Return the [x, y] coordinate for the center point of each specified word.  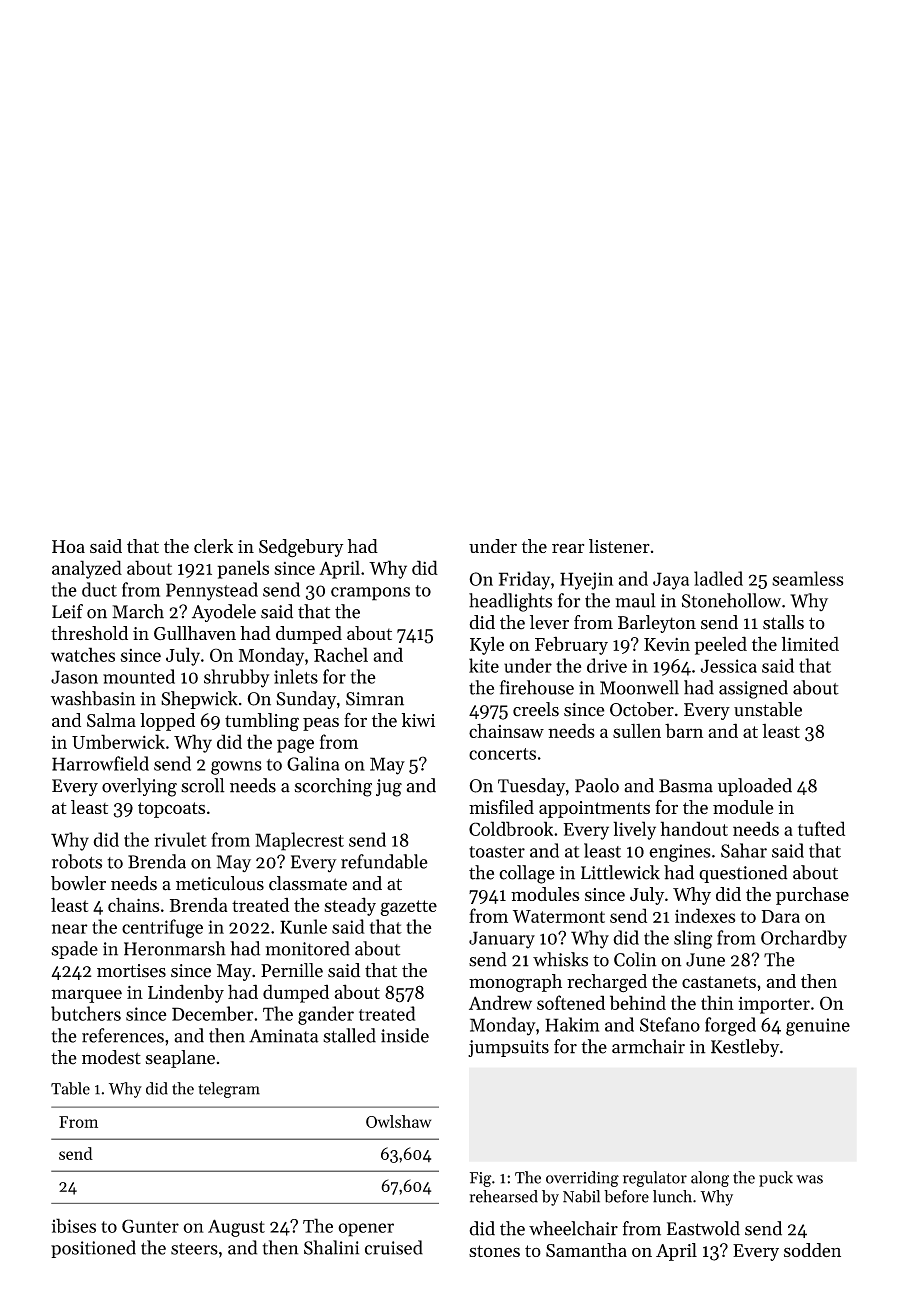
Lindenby [186, 993]
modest [111, 1057]
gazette [408, 908]
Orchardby [804, 939]
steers [194, 1249]
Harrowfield [100, 763]
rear [568, 548]
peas [321, 724]
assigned [753, 689]
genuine [818, 1027]
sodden [812, 1250]
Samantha [586, 1250]
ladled [718, 578]
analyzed [87, 569]
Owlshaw [398, 1121]
